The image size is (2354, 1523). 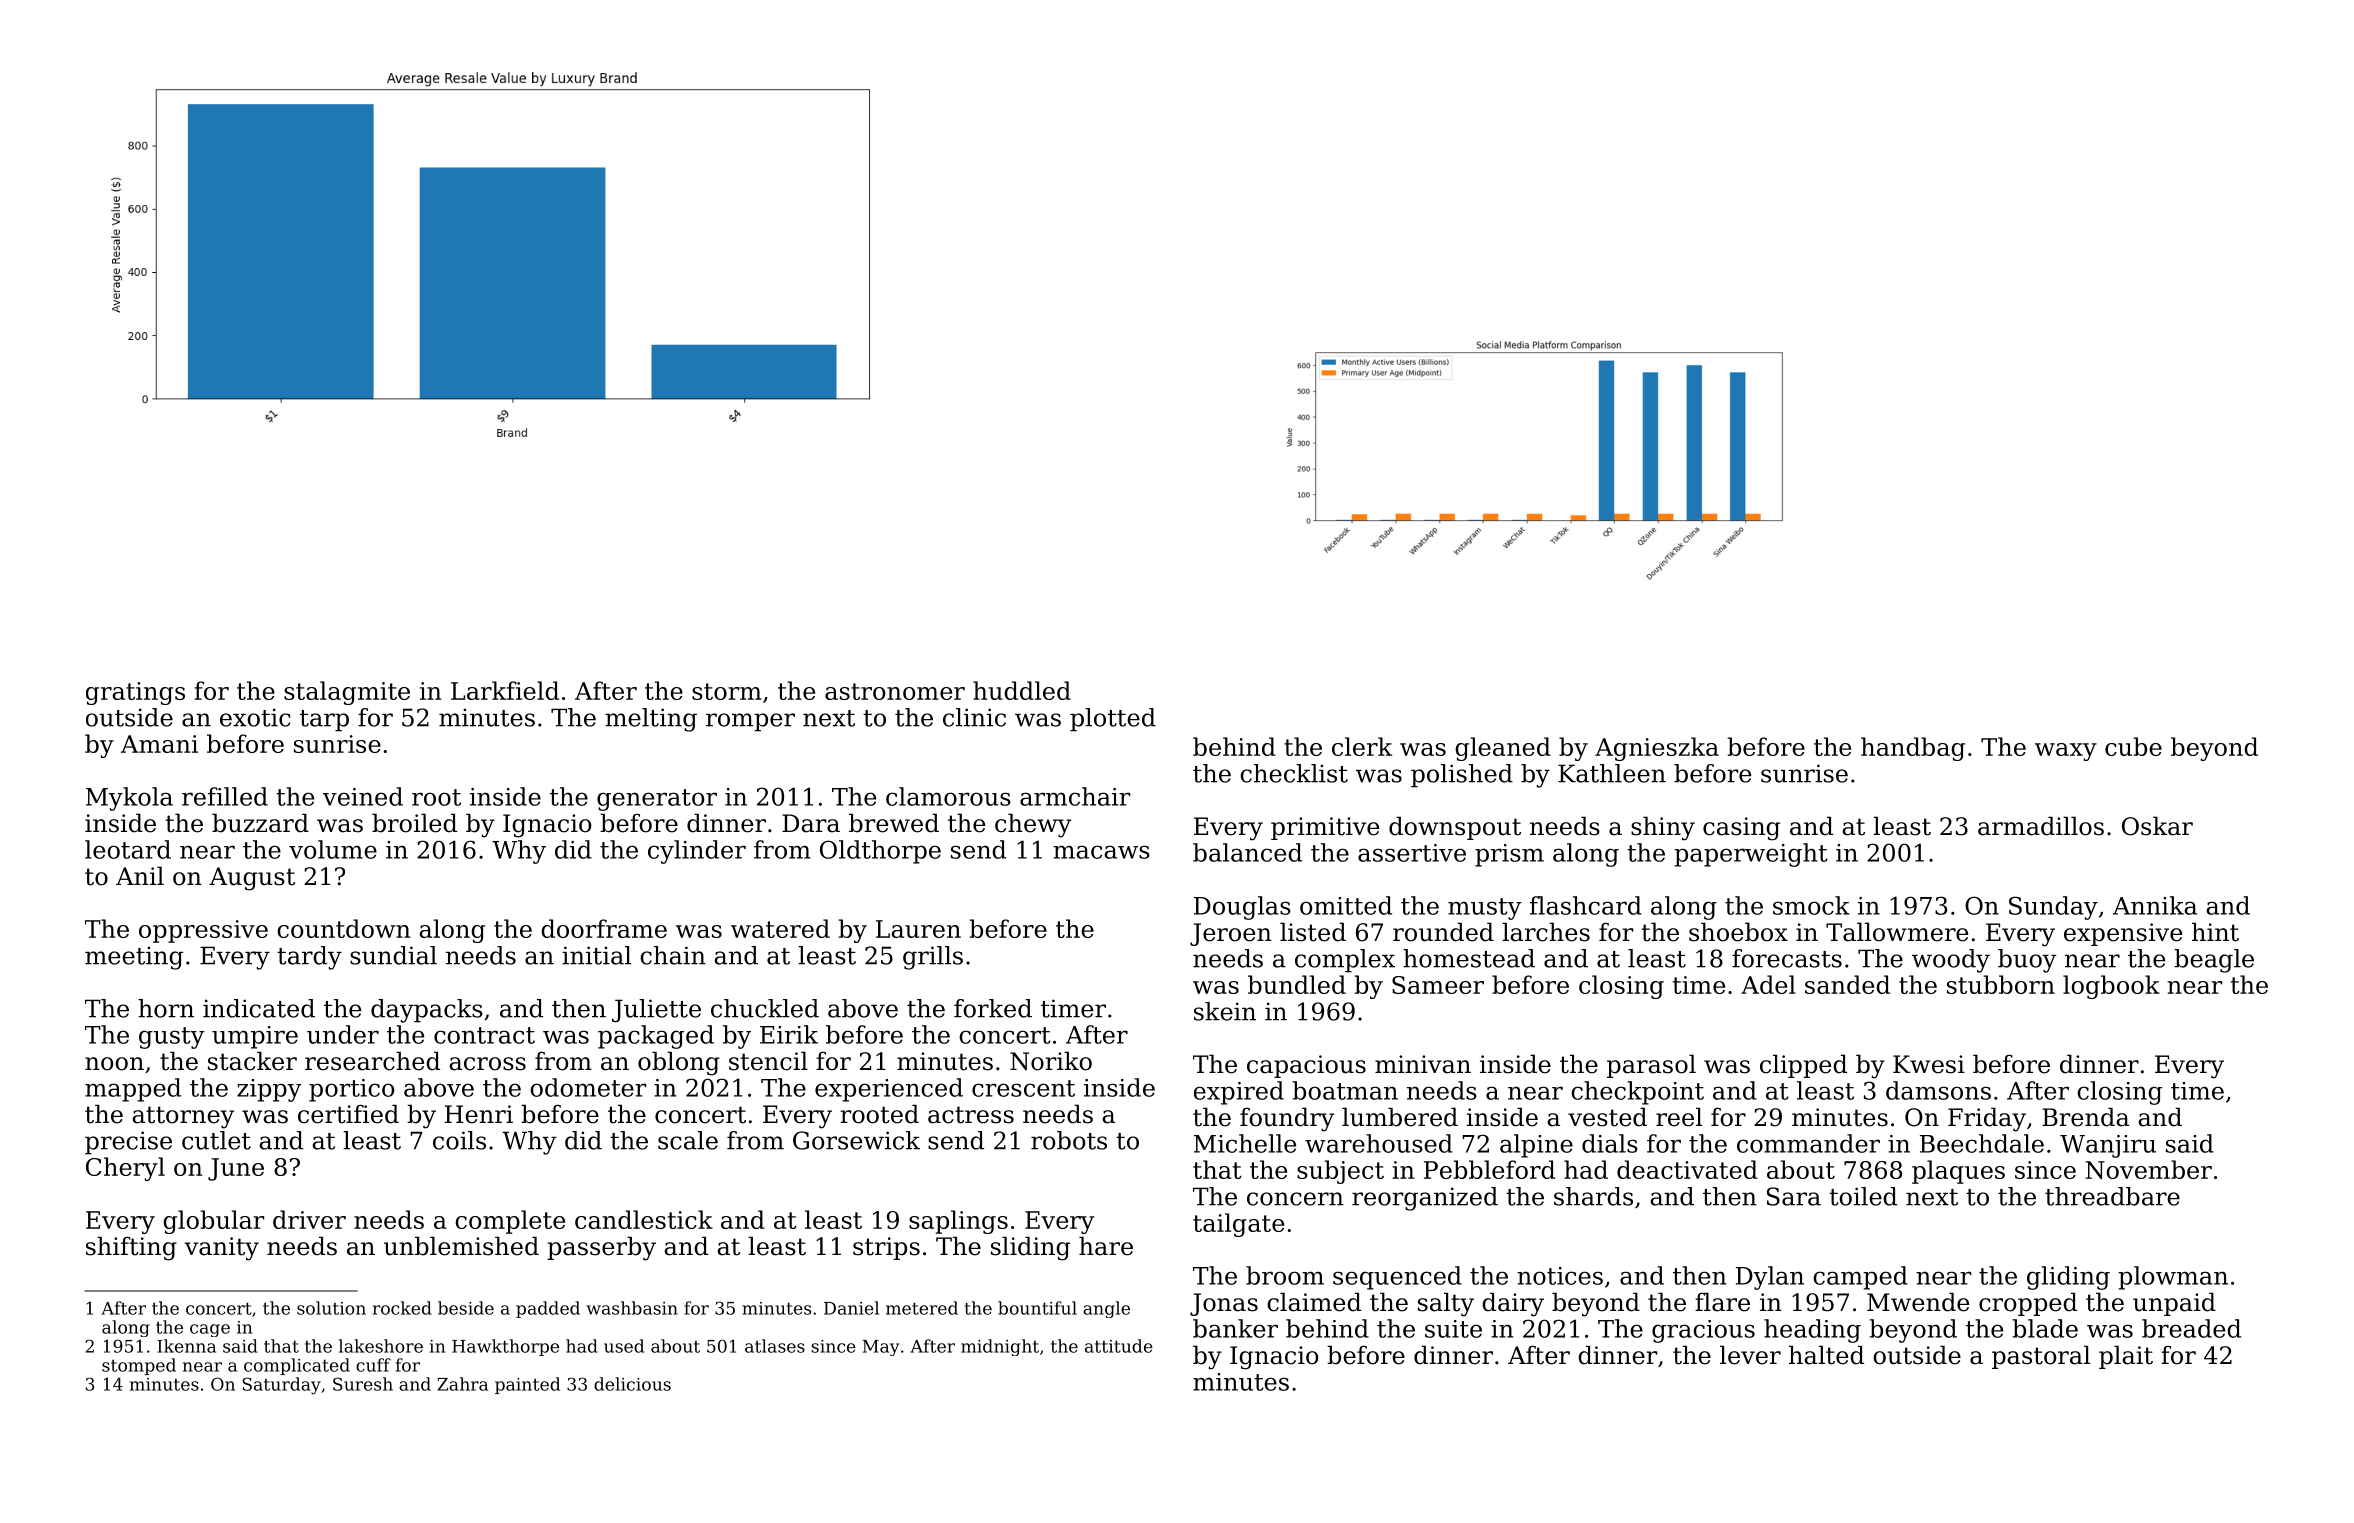 I want to click on Sameer, so click(x=1438, y=985).
